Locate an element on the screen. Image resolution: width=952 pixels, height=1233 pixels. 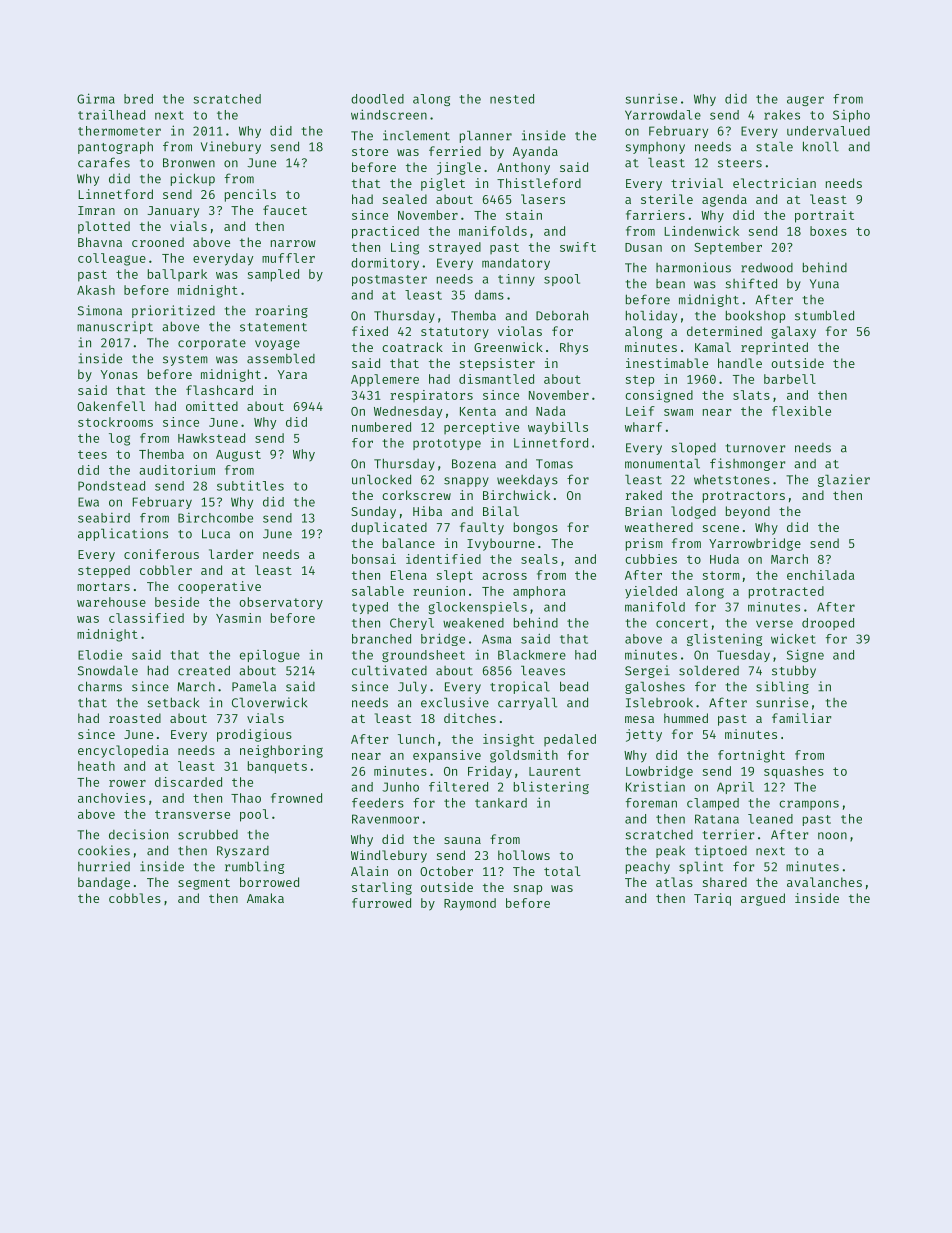
Greenwick is located at coordinates (508, 347).
